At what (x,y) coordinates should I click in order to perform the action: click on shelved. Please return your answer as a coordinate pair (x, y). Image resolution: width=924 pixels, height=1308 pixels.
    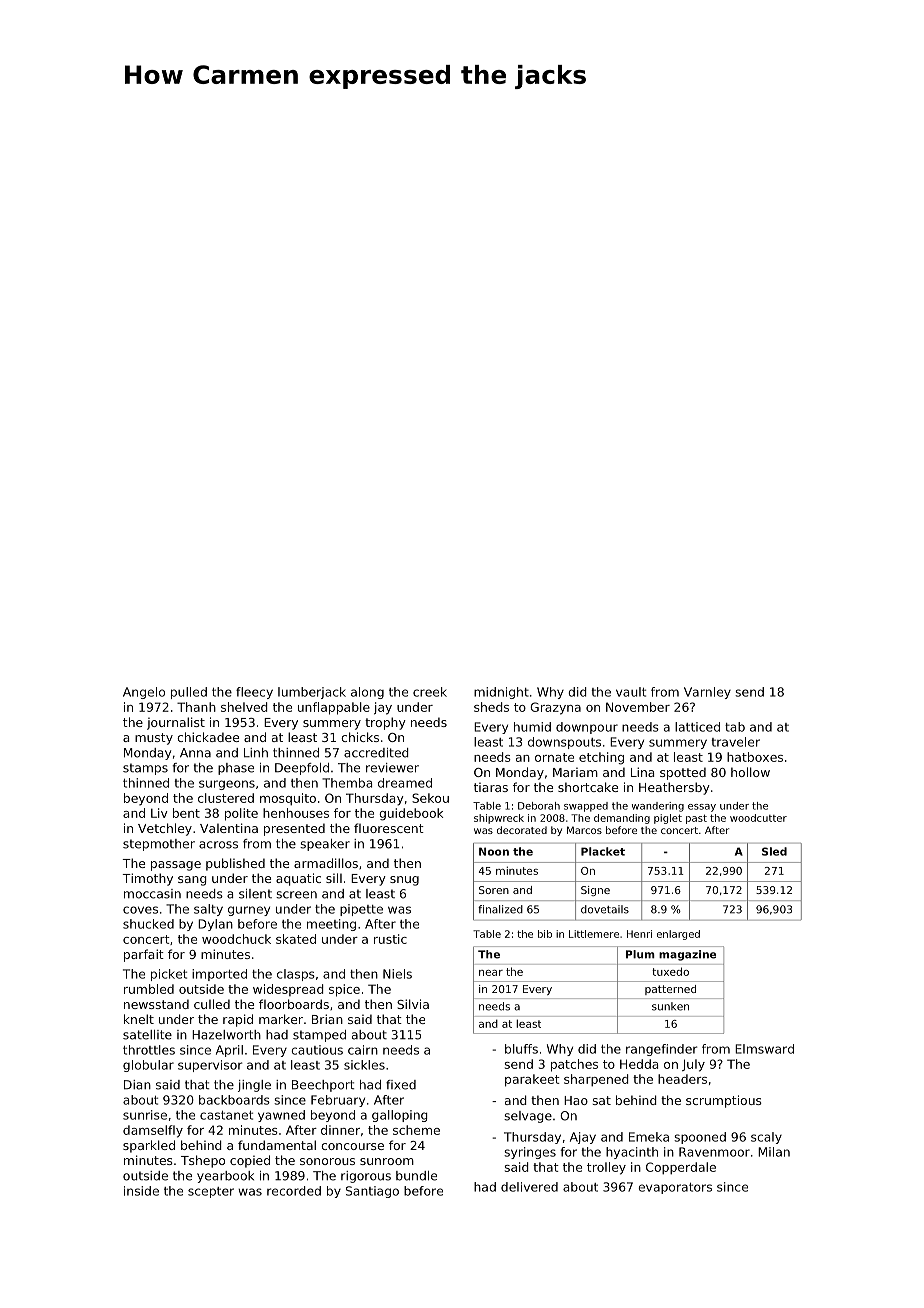
    Looking at the image, I should click on (244, 707).
